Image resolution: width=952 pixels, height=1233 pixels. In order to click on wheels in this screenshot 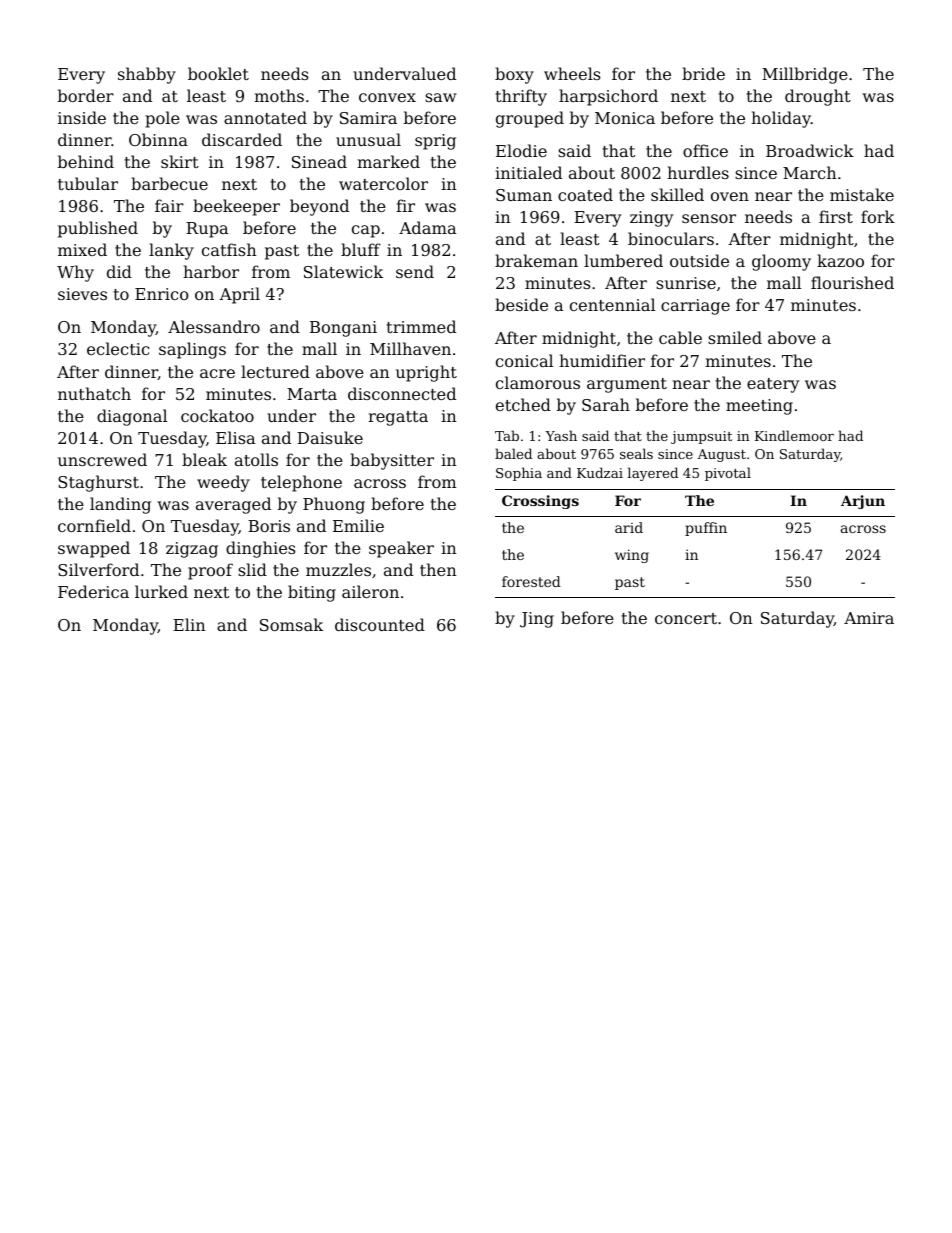, I will do `click(572, 73)`.
